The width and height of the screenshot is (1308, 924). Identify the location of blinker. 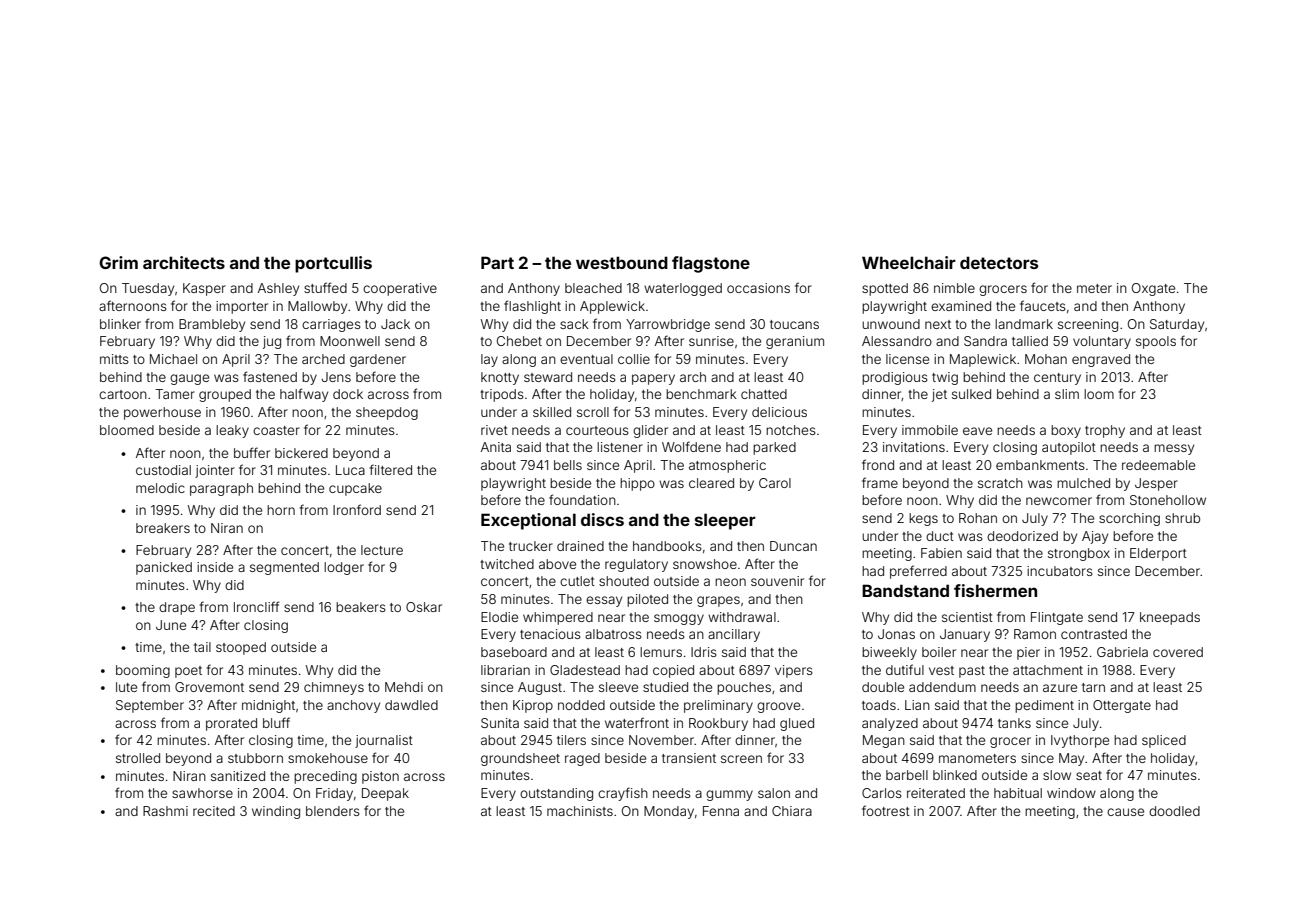
(120, 324).
